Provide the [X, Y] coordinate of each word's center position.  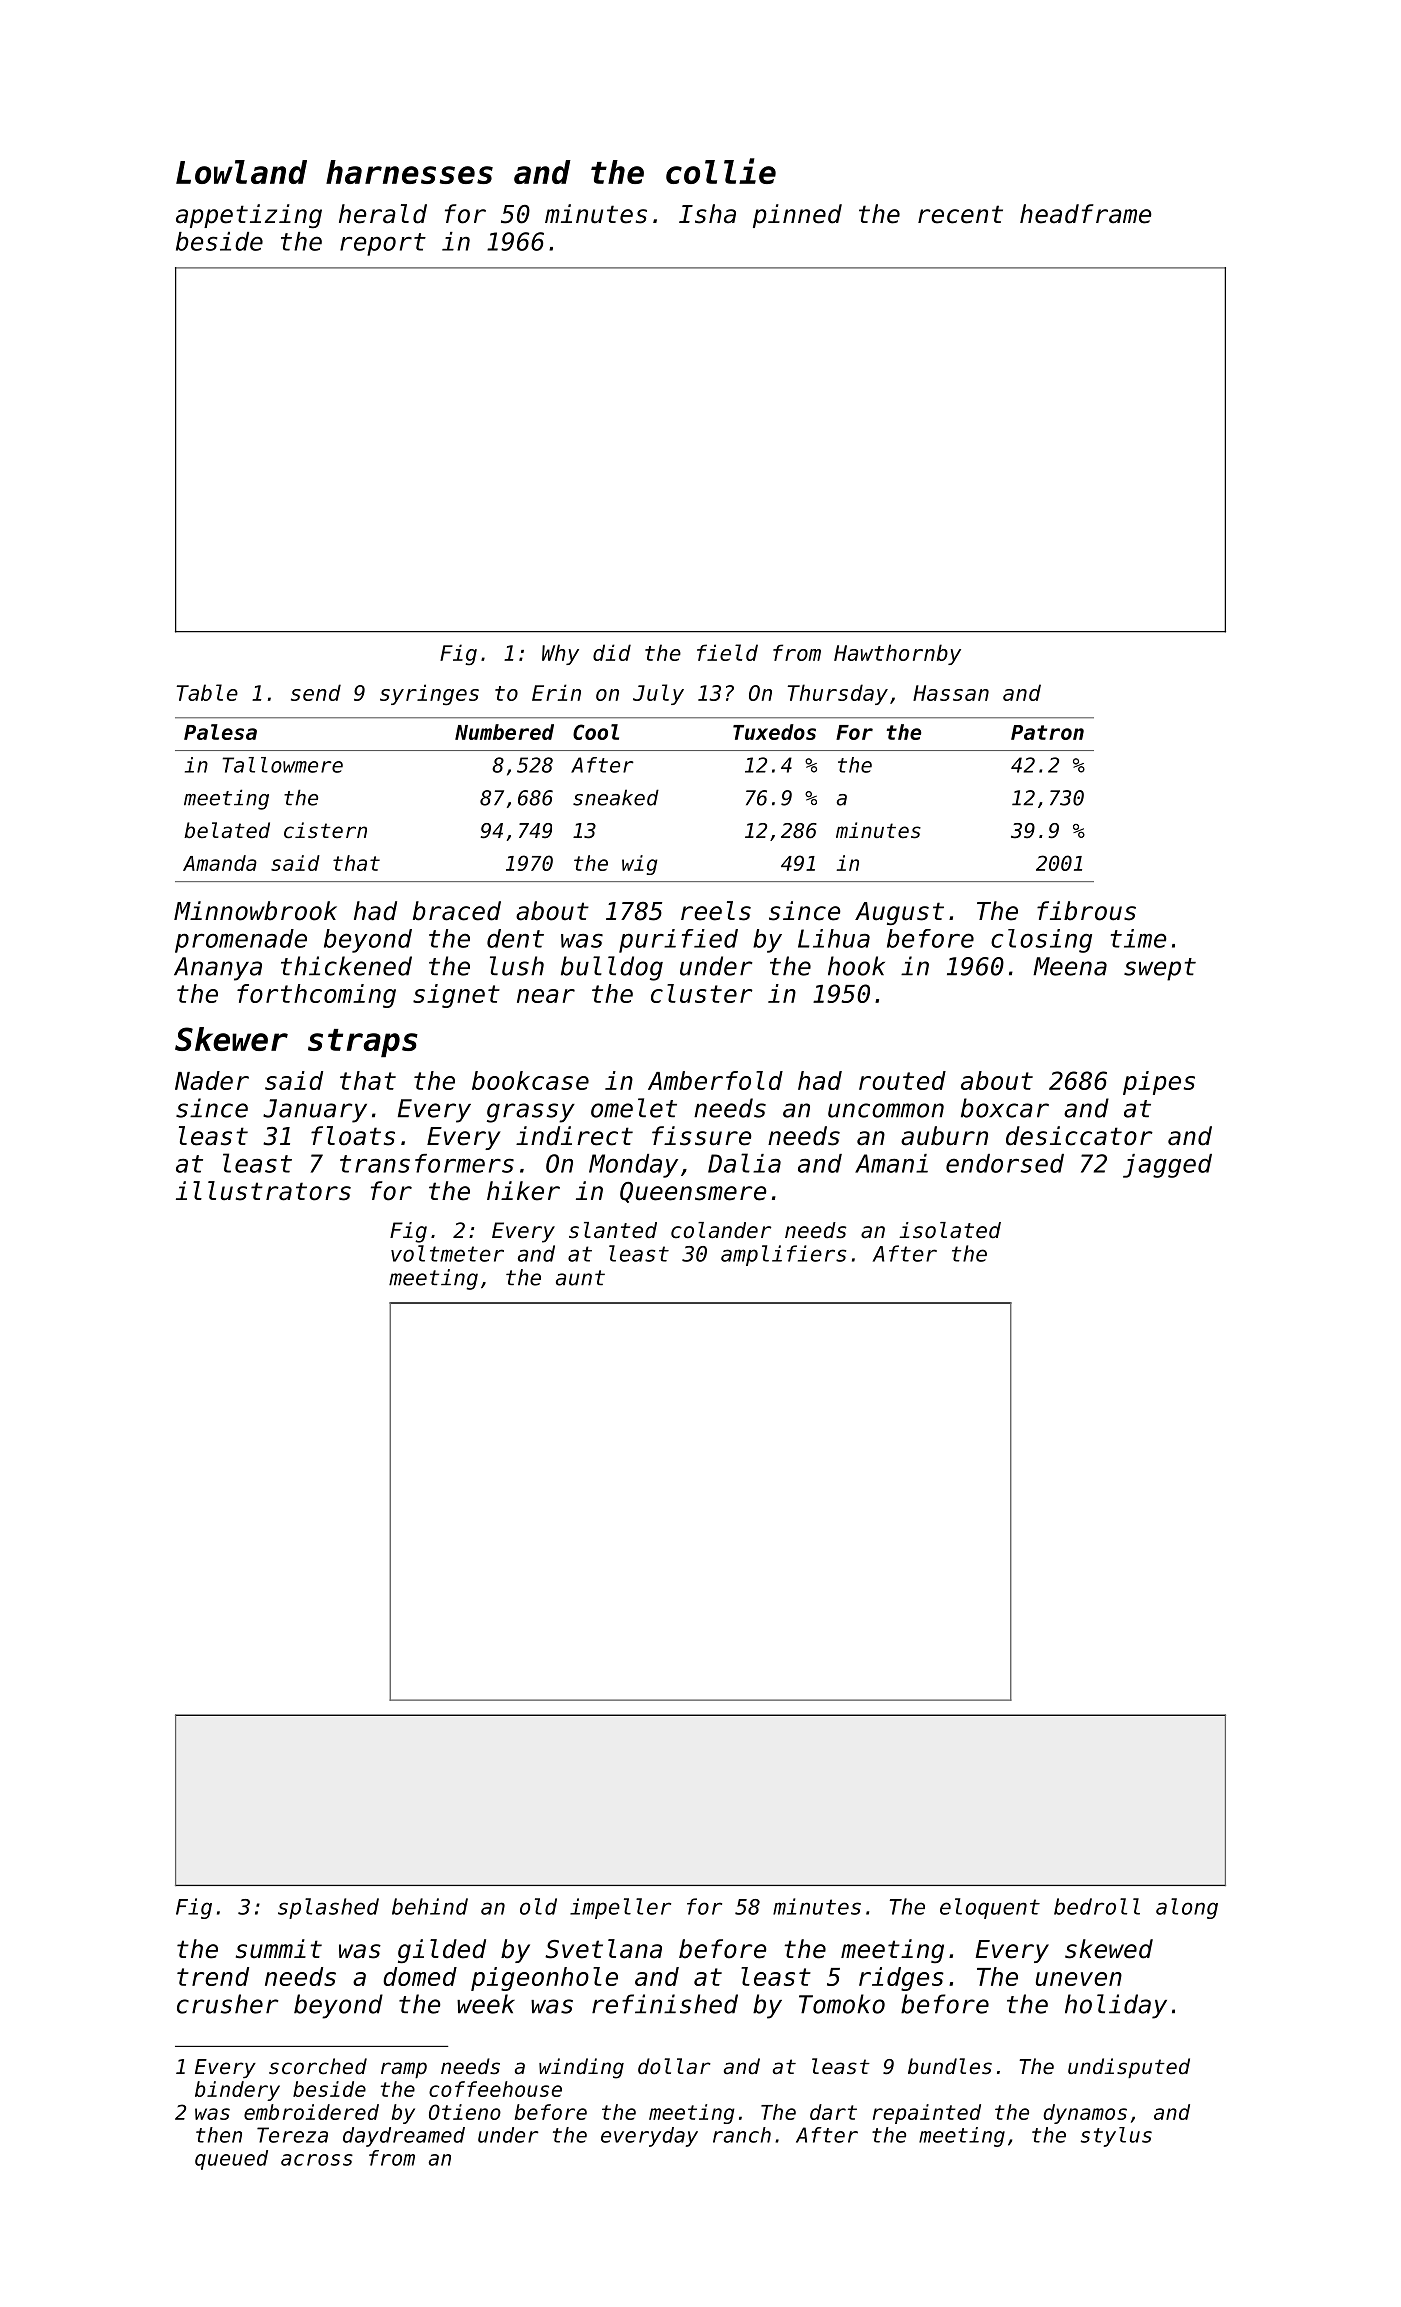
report [383, 244]
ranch [742, 2135]
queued [231, 2160]
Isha [707, 214]
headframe [1086, 214]
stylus [1116, 2137]
